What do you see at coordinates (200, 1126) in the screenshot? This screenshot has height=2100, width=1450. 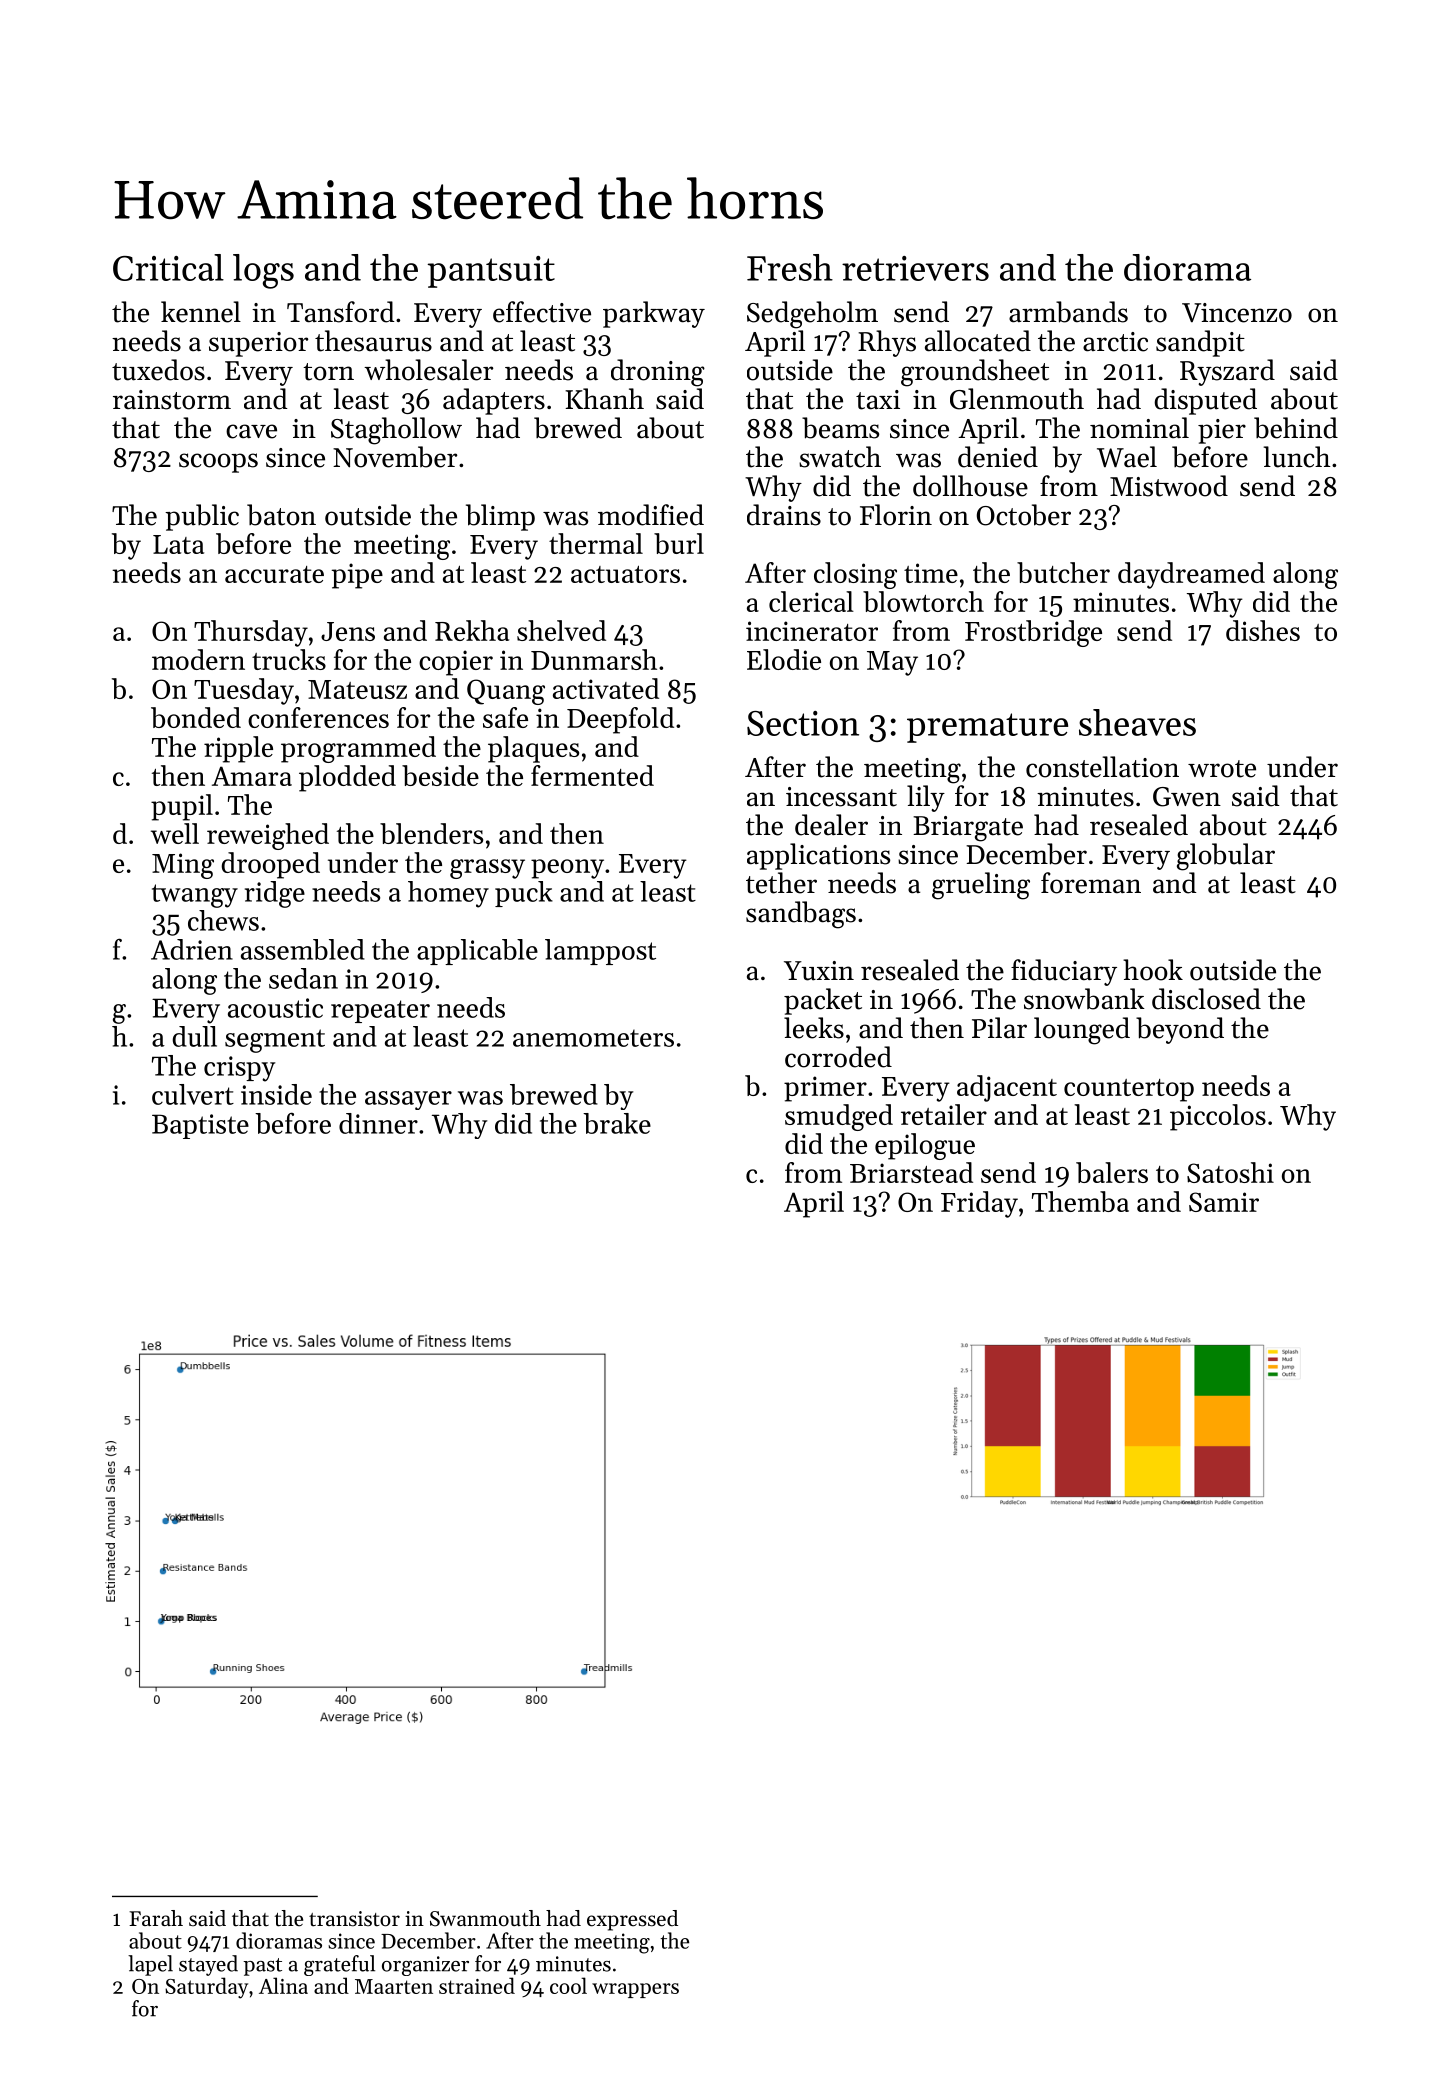 I see `Baptiste` at bounding box center [200, 1126].
